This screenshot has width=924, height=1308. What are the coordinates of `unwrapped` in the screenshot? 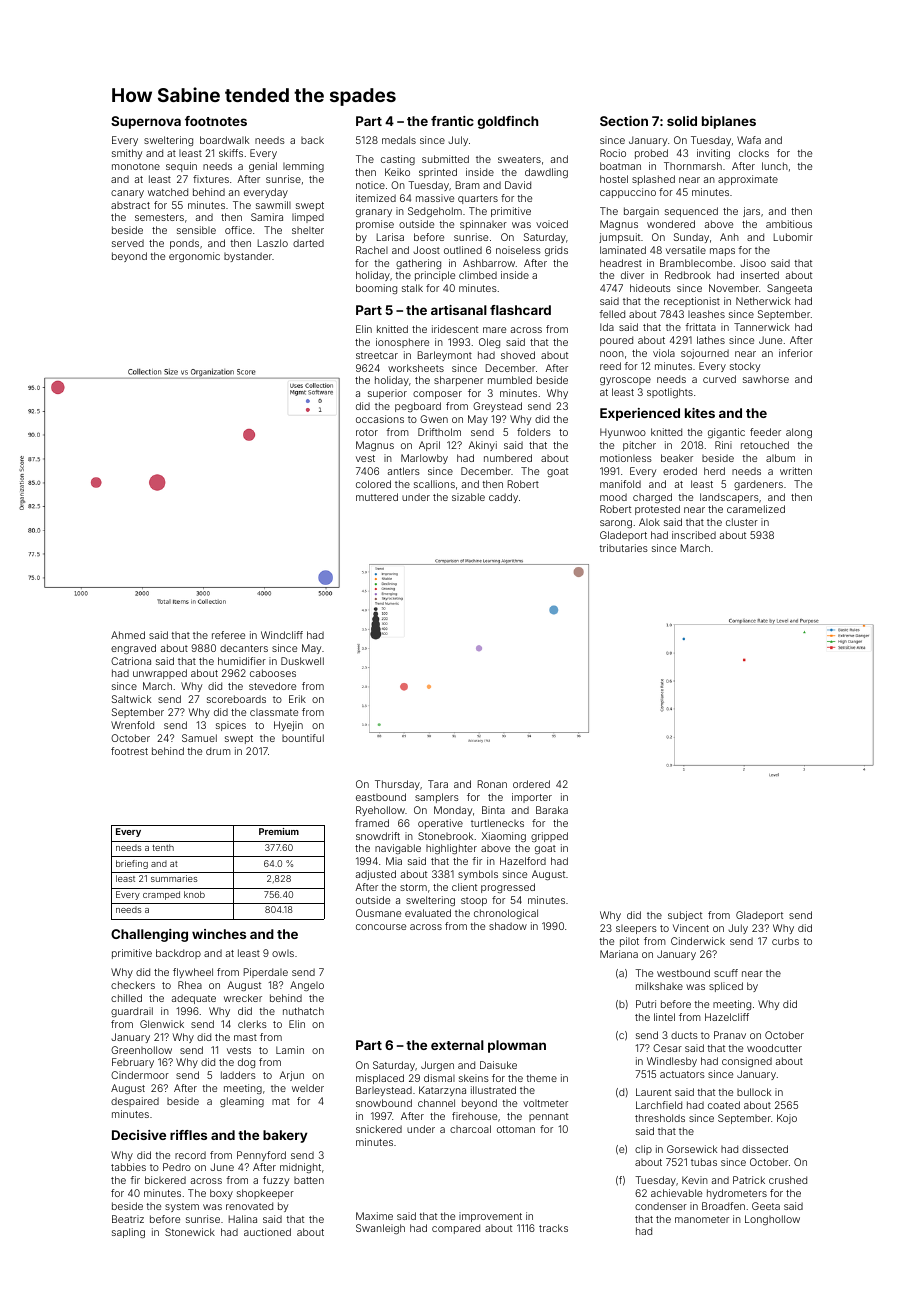 It's located at (160, 674).
